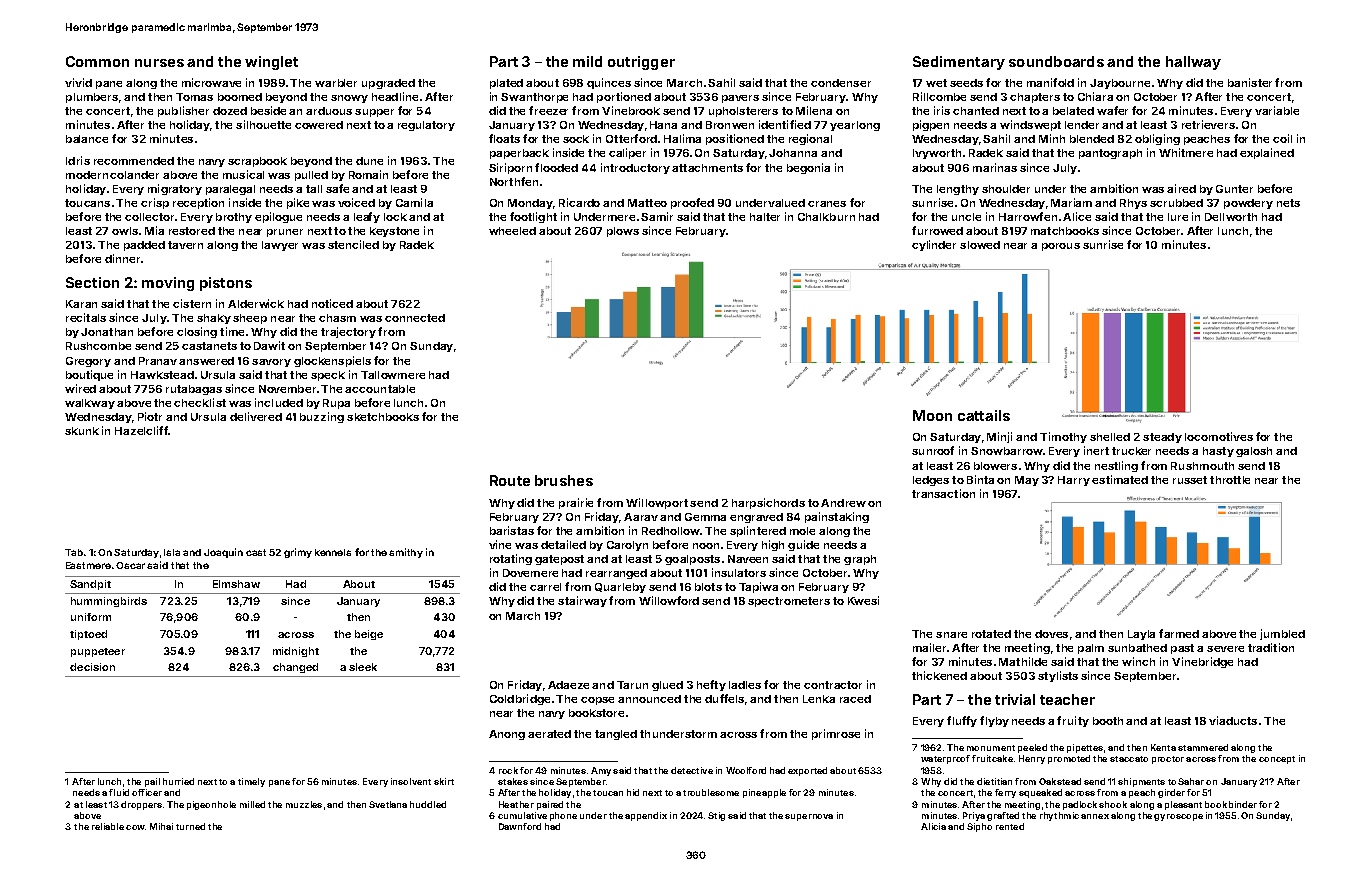 This screenshot has width=1372, height=887. Describe the element at coordinates (711, 792) in the screenshot. I see `troublesome` at that location.
